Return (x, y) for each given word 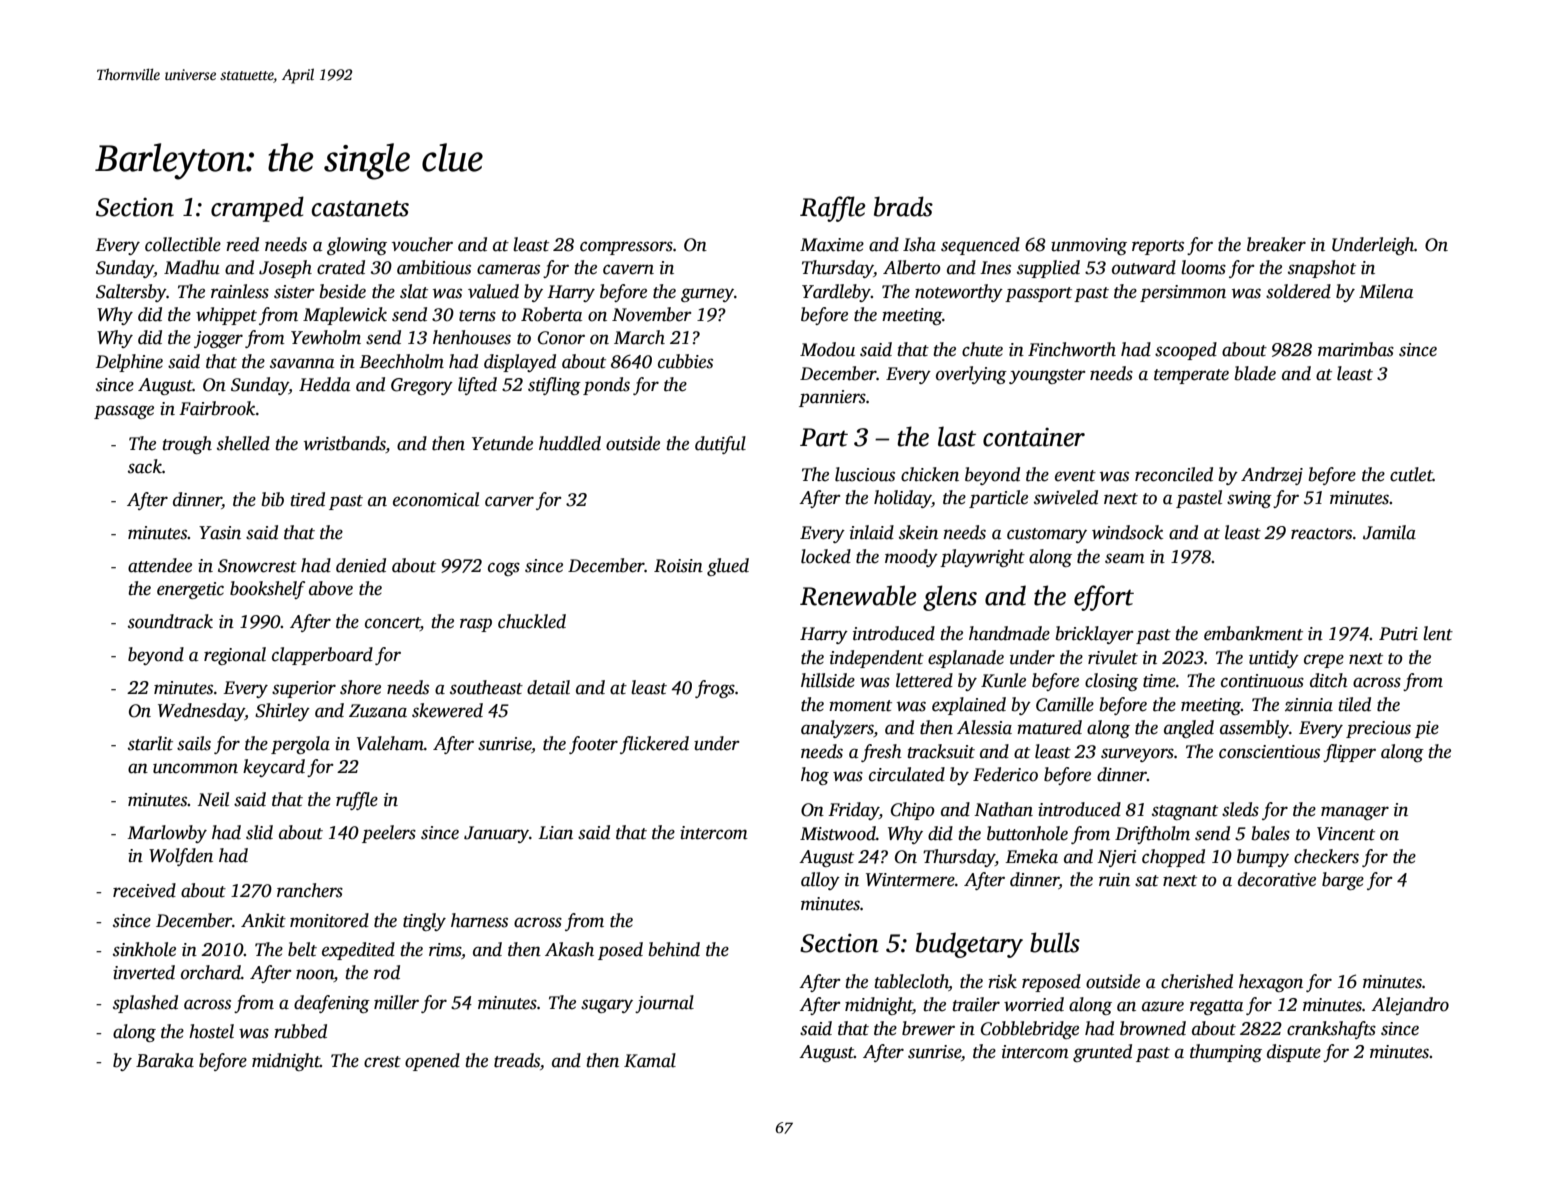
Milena (1386, 291)
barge (1343, 881)
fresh (881, 753)
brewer (928, 1028)
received (144, 890)
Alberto (912, 267)
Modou (827, 349)
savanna (302, 363)
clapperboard (322, 656)
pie (1427, 729)
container (1034, 437)
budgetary (969, 945)
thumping (1226, 1053)
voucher (422, 244)
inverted (144, 972)
